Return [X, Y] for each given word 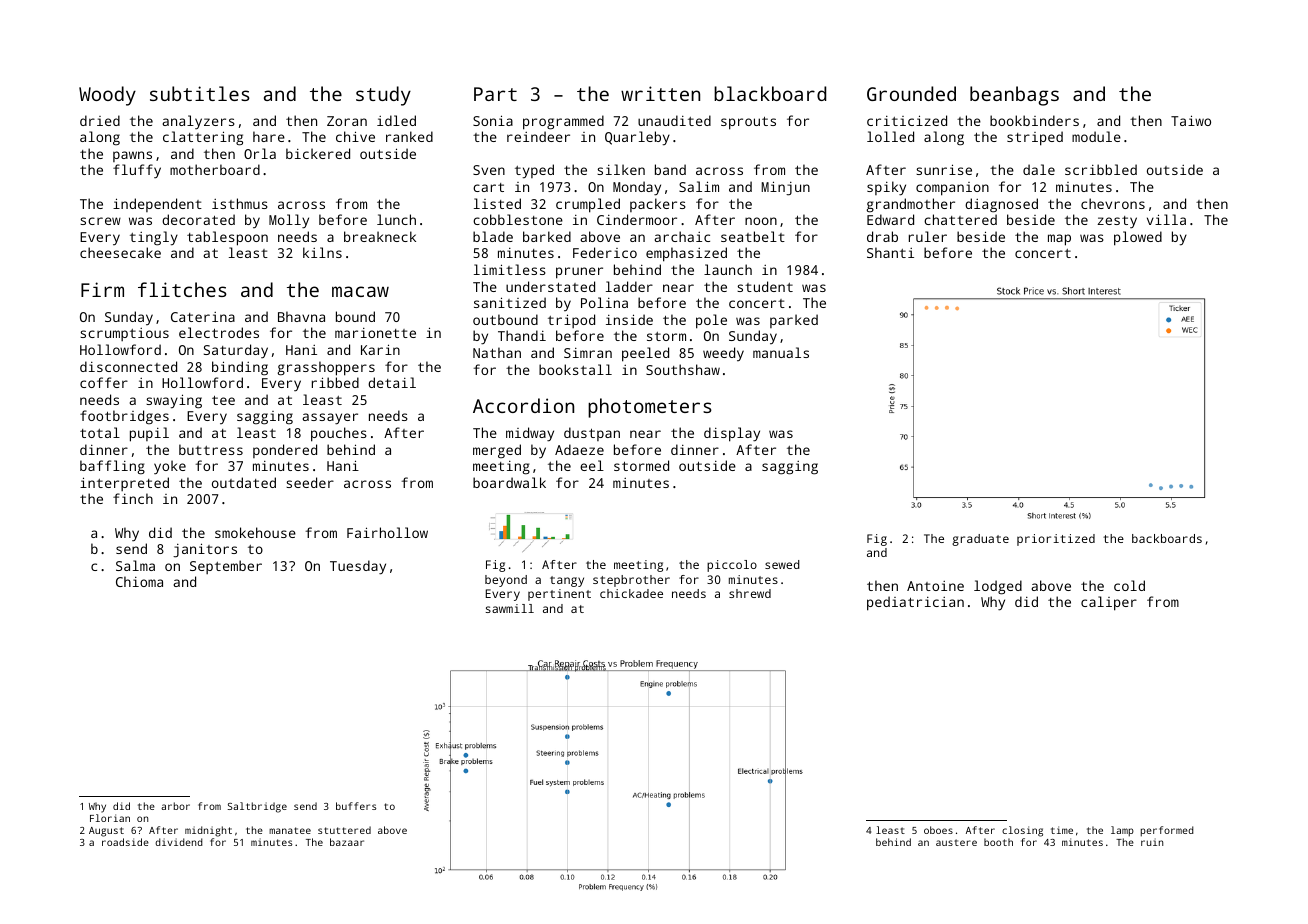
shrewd [750, 593]
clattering [203, 138]
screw [100, 221]
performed [1167, 831]
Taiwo [1191, 120]
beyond [506, 581]
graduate [980, 540]
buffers [356, 806]
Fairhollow [387, 532]
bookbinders [1034, 120]
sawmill [510, 608]
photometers [650, 408]
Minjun [785, 188]
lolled [890, 136]
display [732, 434]
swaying [174, 401]
